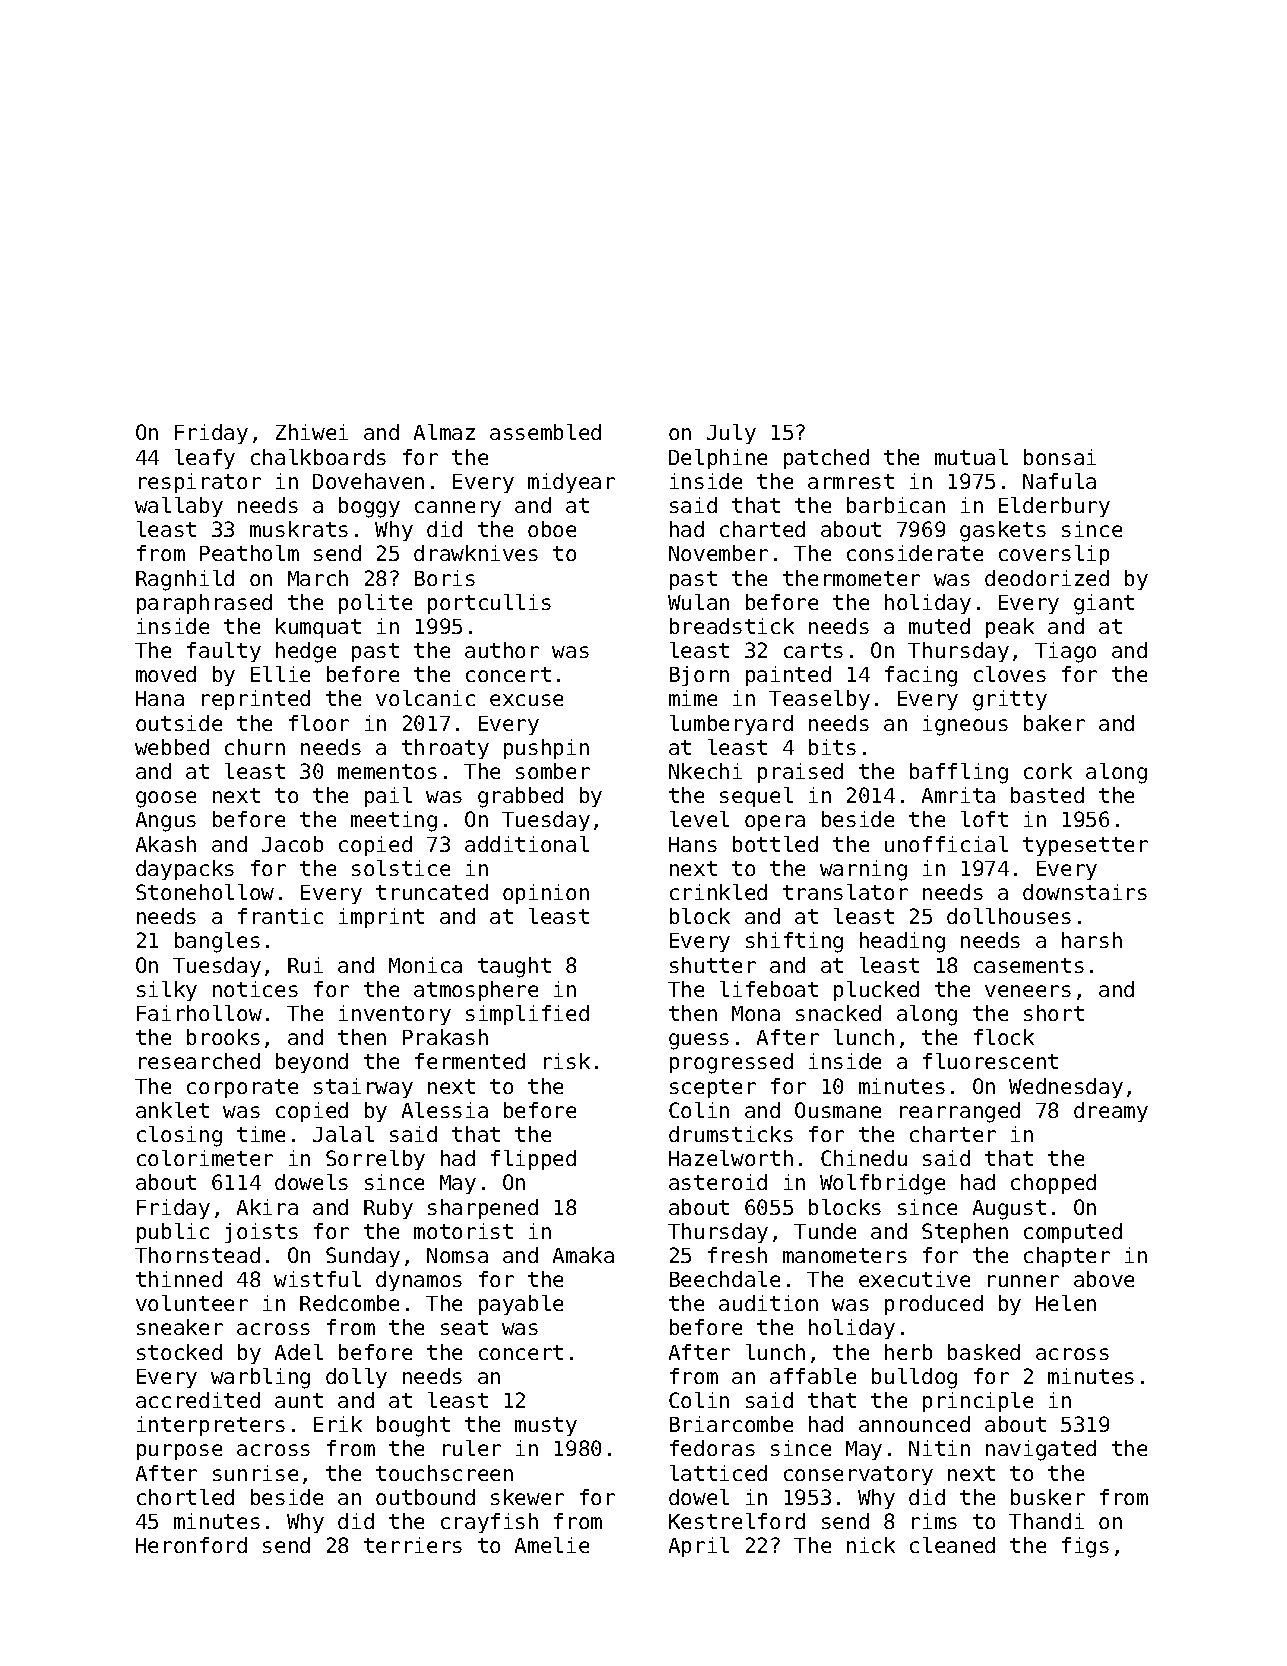 This screenshot has width=1287, height=1666. Describe the element at coordinates (375, 1160) in the screenshot. I see `Sorrelby` at that location.
